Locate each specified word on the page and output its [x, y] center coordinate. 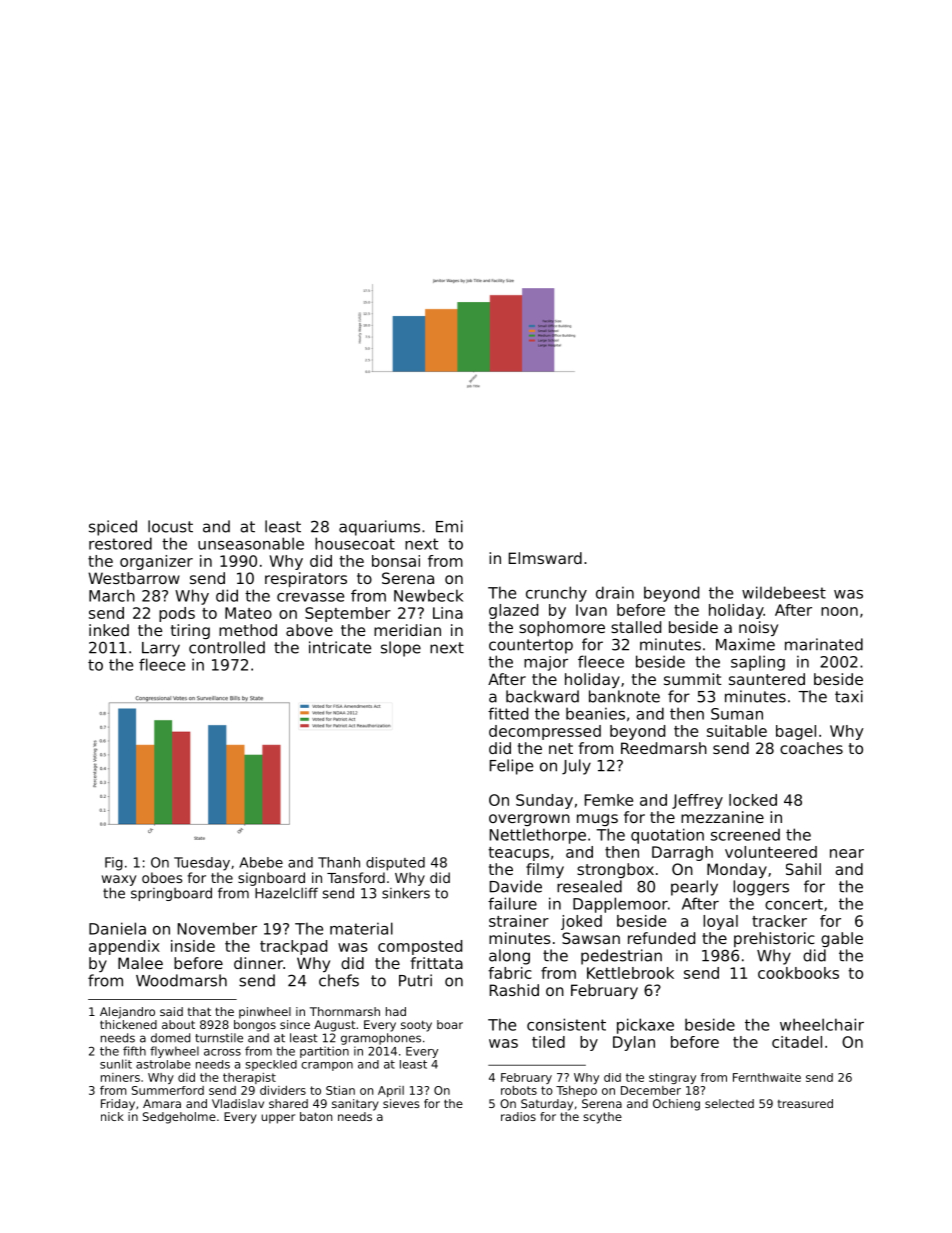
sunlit [116, 1064]
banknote [624, 696]
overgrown [529, 820]
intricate [340, 647]
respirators [306, 579]
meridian [407, 630]
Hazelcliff [286, 893]
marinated [824, 644]
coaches [811, 748]
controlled [227, 647]
